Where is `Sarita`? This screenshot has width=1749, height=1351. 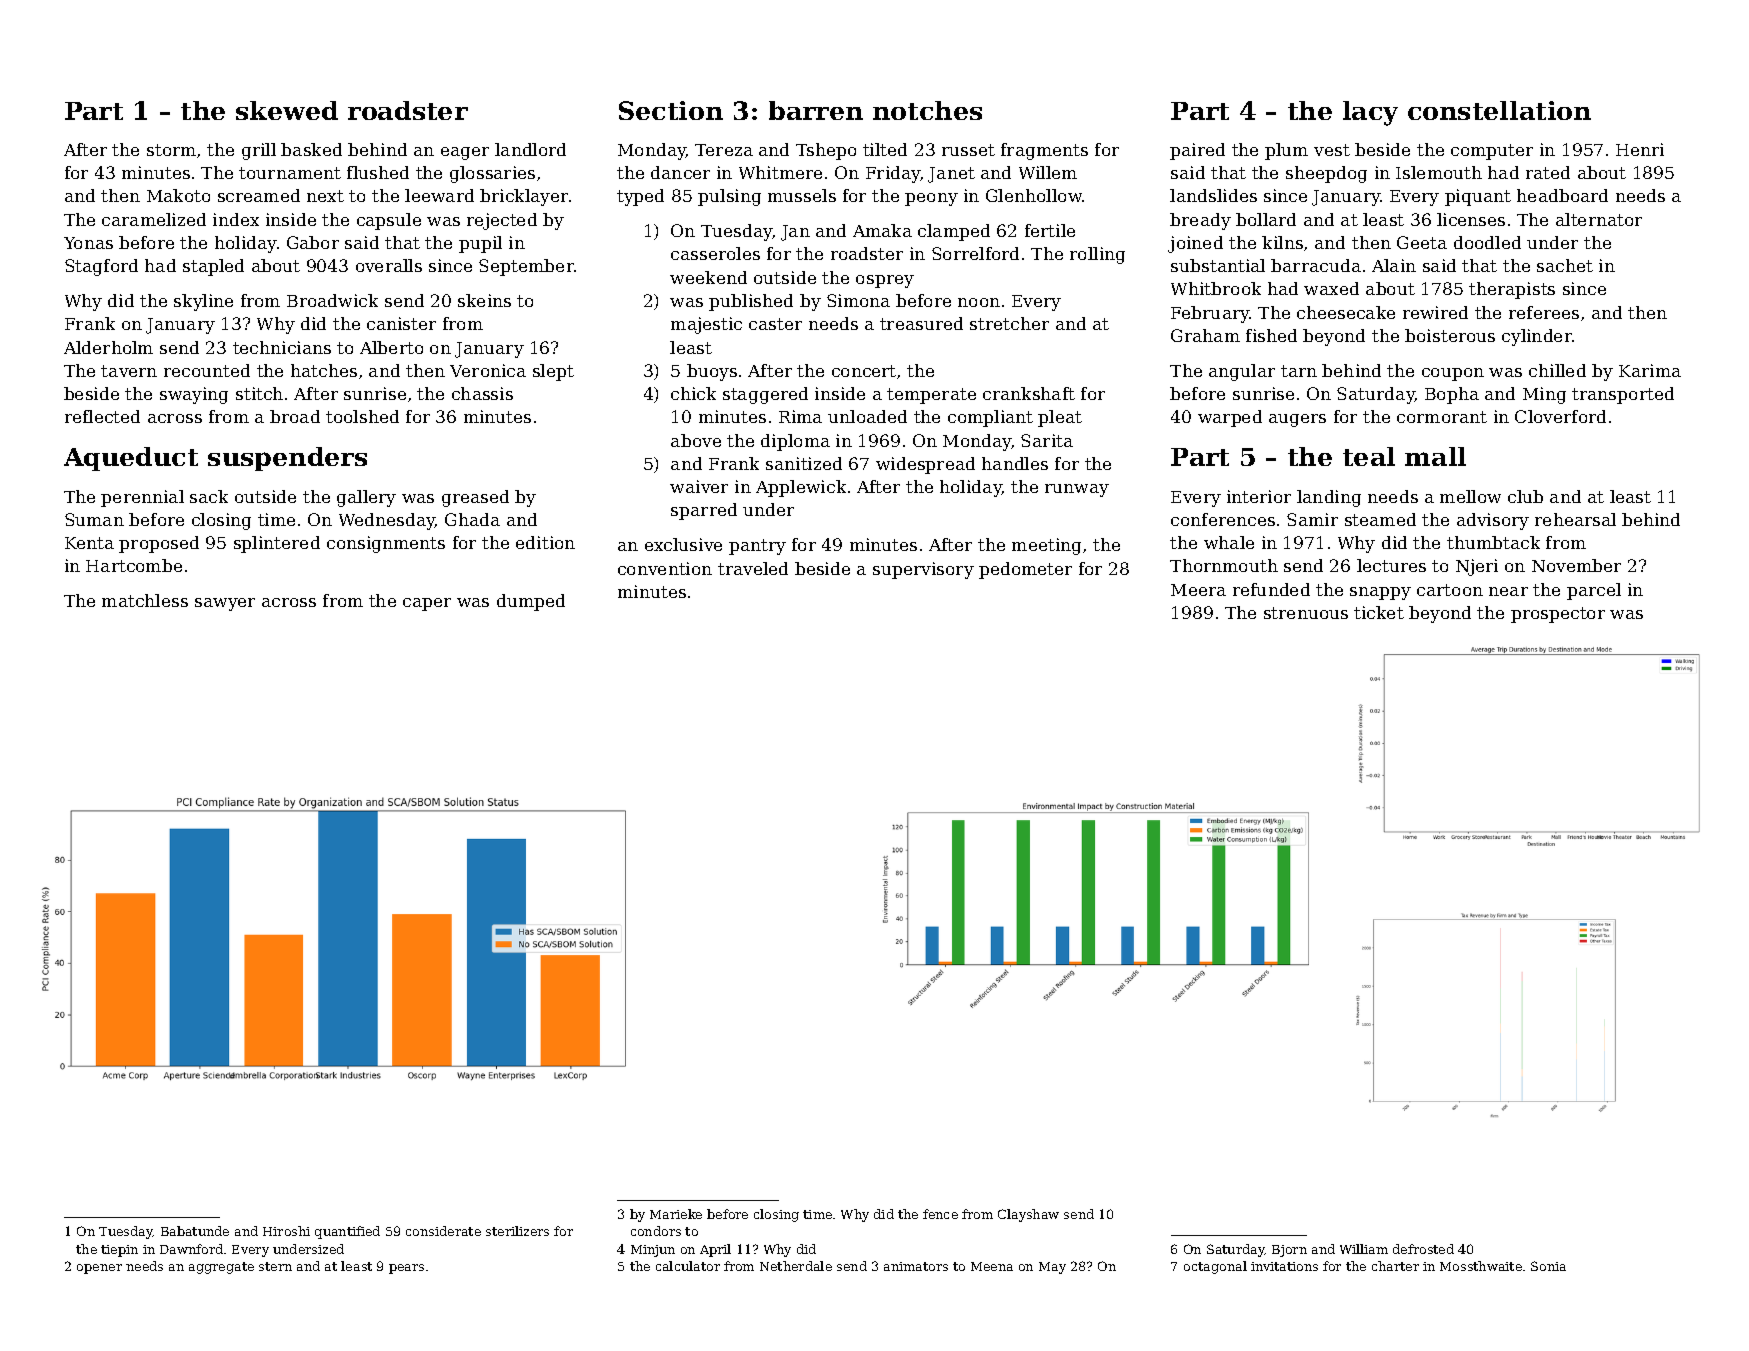 Sarita is located at coordinates (1047, 440).
